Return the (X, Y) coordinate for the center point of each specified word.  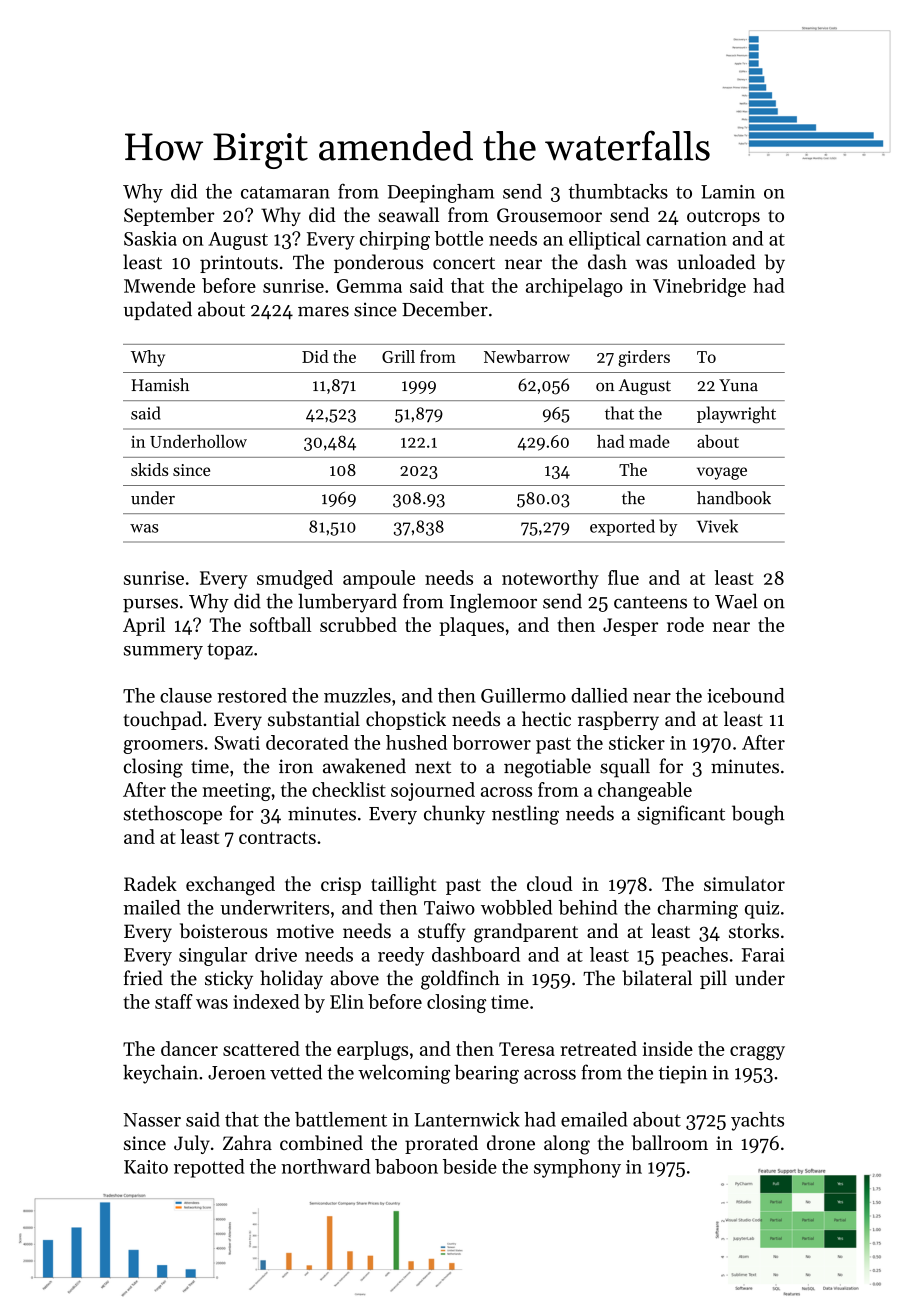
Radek (150, 883)
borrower (491, 742)
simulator (744, 883)
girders (644, 358)
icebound (745, 695)
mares (323, 311)
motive (305, 931)
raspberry (618, 720)
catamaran (285, 192)
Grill (398, 356)
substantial (314, 719)
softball (280, 624)
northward (325, 1166)
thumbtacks (618, 191)
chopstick (406, 720)
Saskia (150, 238)
